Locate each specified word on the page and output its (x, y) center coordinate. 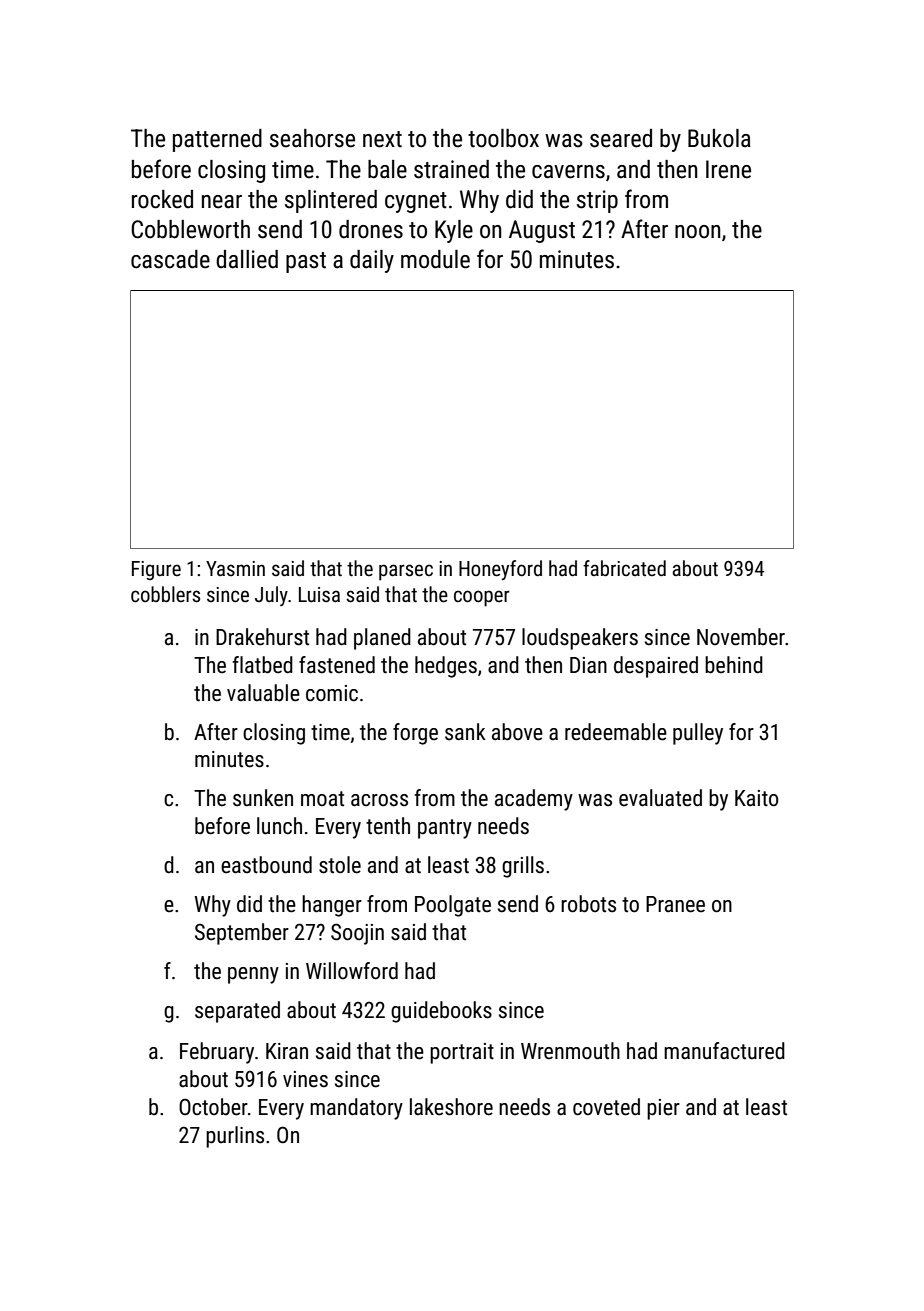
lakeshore (451, 1107)
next (382, 139)
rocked (162, 199)
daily (372, 261)
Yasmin (235, 568)
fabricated (624, 568)
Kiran (287, 1051)
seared (621, 138)
